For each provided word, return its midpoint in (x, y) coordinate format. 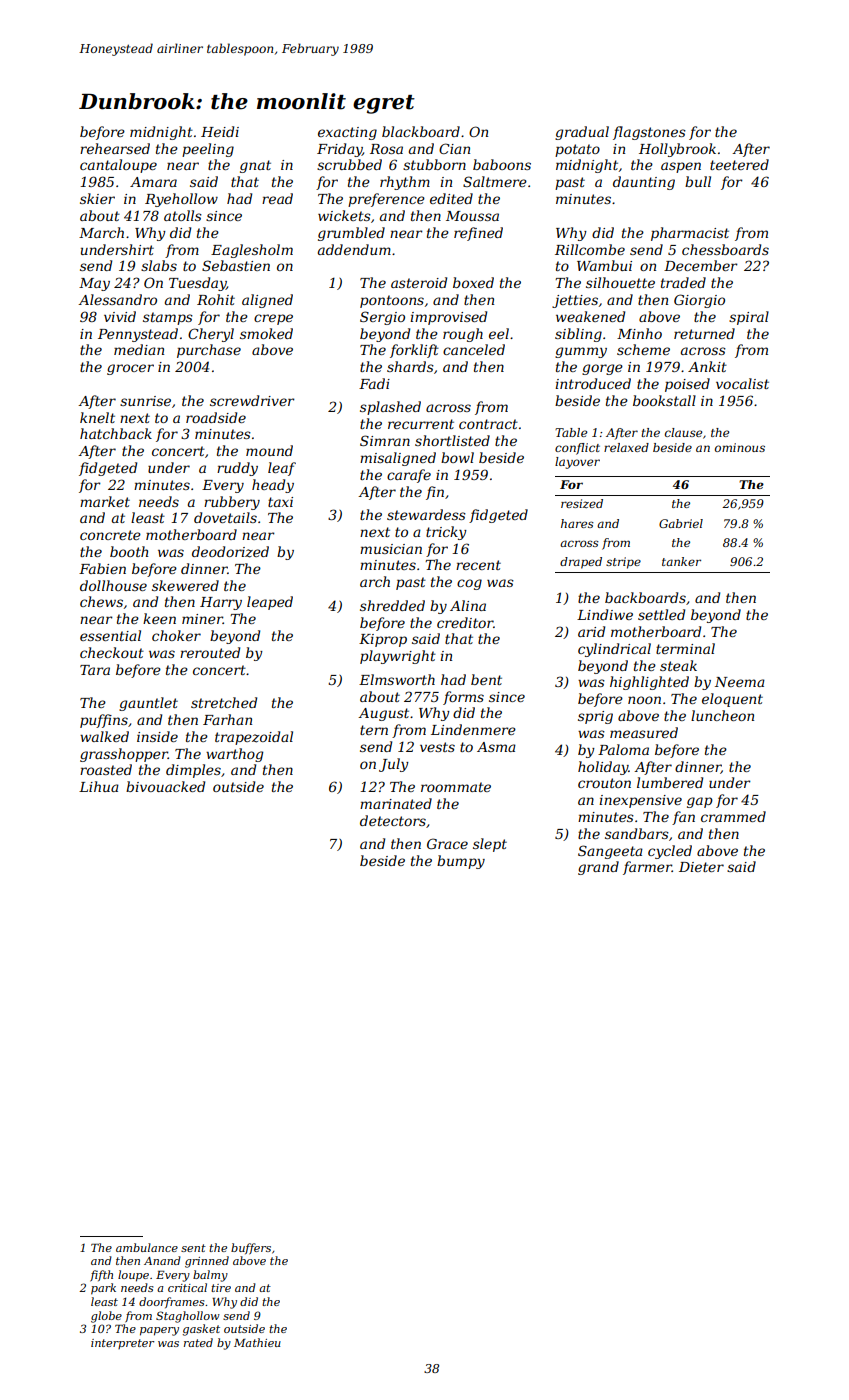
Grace (447, 843)
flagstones (649, 133)
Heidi (220, 131)
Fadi (374, 383)
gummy (581, 352)
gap (700, 802)
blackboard (421, 131)
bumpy (461, 862)
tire (221, 1288)
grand (598, 868)
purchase (209, 351)
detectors (393, 820)
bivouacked (165, 786)
